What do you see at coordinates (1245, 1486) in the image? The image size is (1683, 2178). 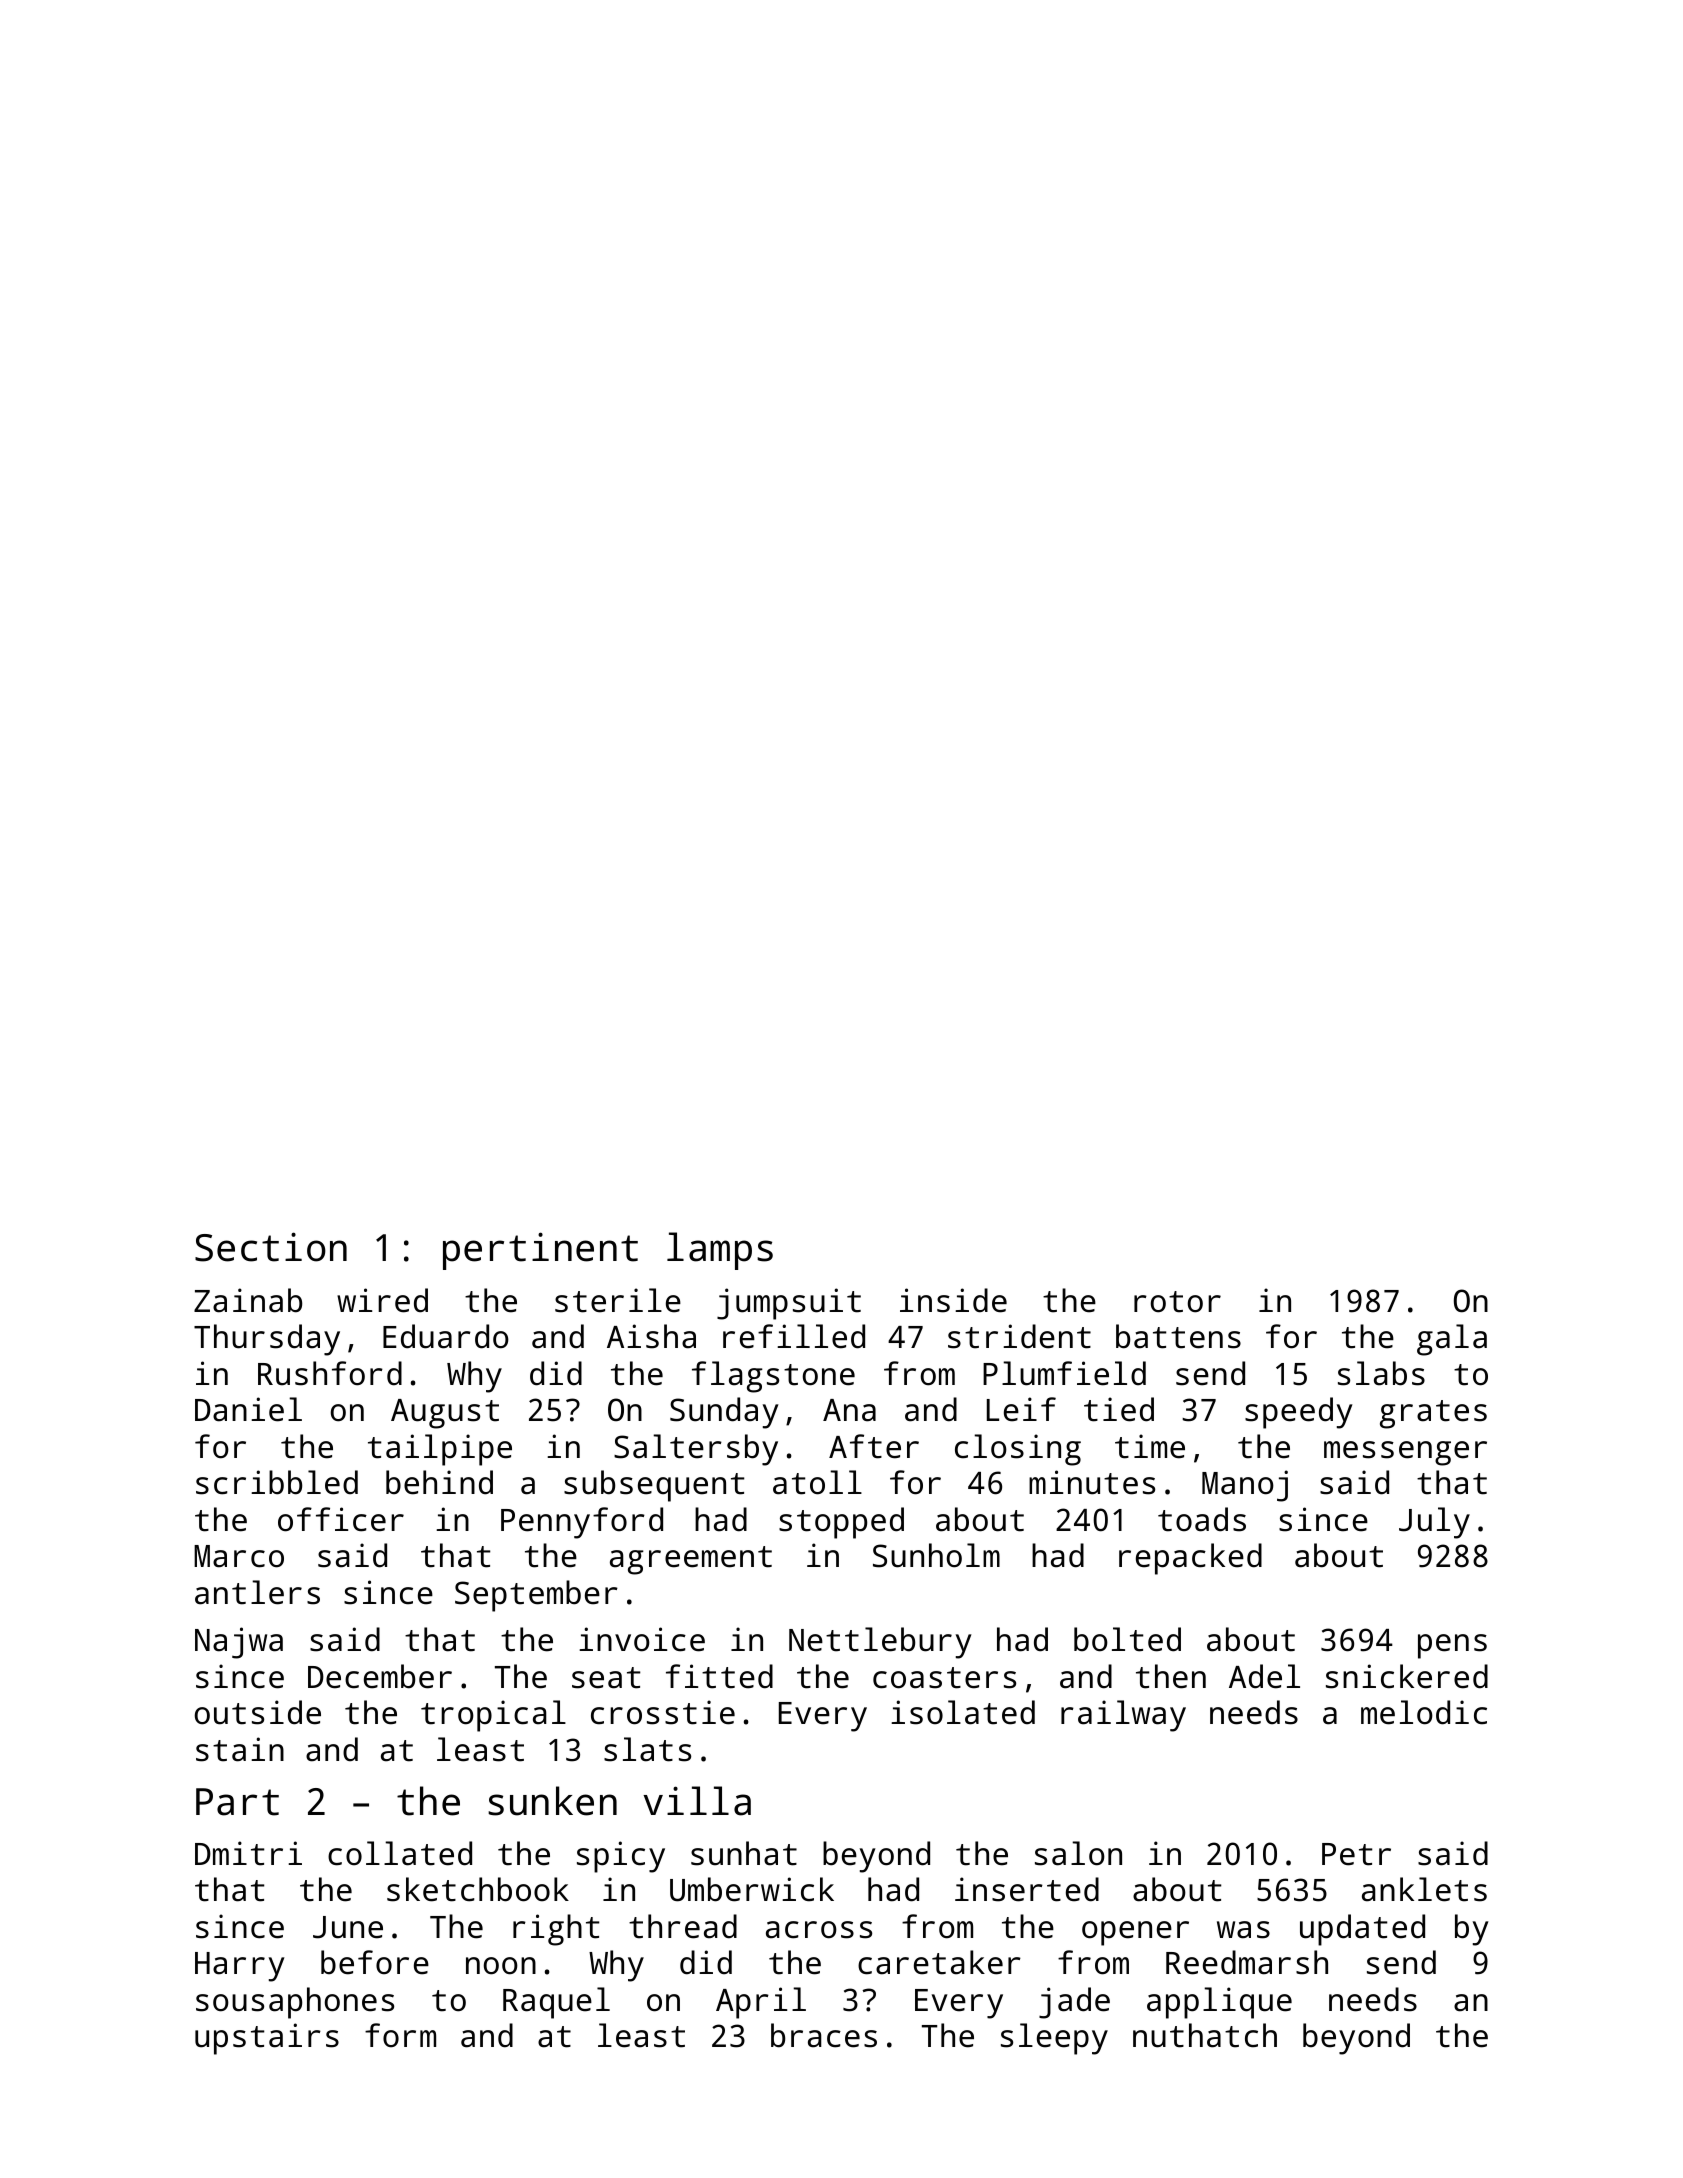 I see `Manoj` at bounding box center [1245, 1486].
